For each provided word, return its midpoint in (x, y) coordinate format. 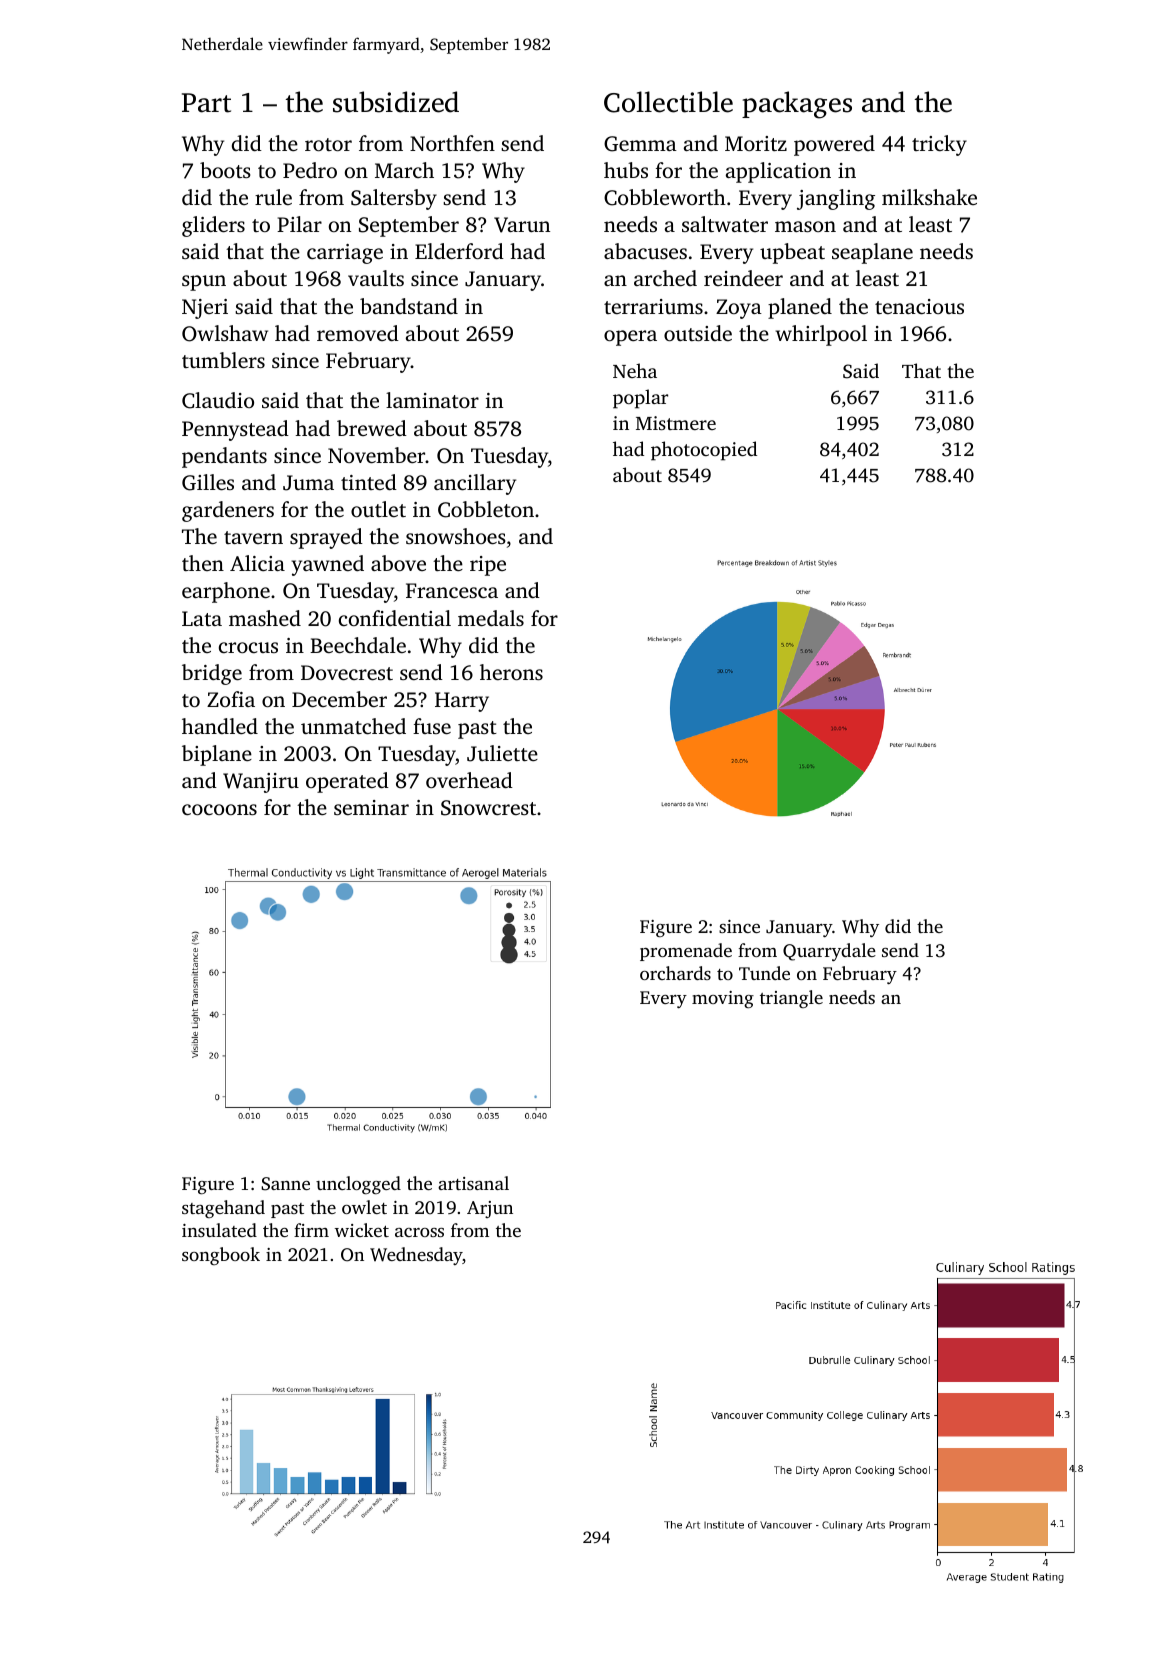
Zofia (231, 699)
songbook (221, 1256)
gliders (213, 226)
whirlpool (821, 335)
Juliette (502, 753)
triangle (791, 999)
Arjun (490, 1209)
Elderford (459, 251)
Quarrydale (829, 952)
